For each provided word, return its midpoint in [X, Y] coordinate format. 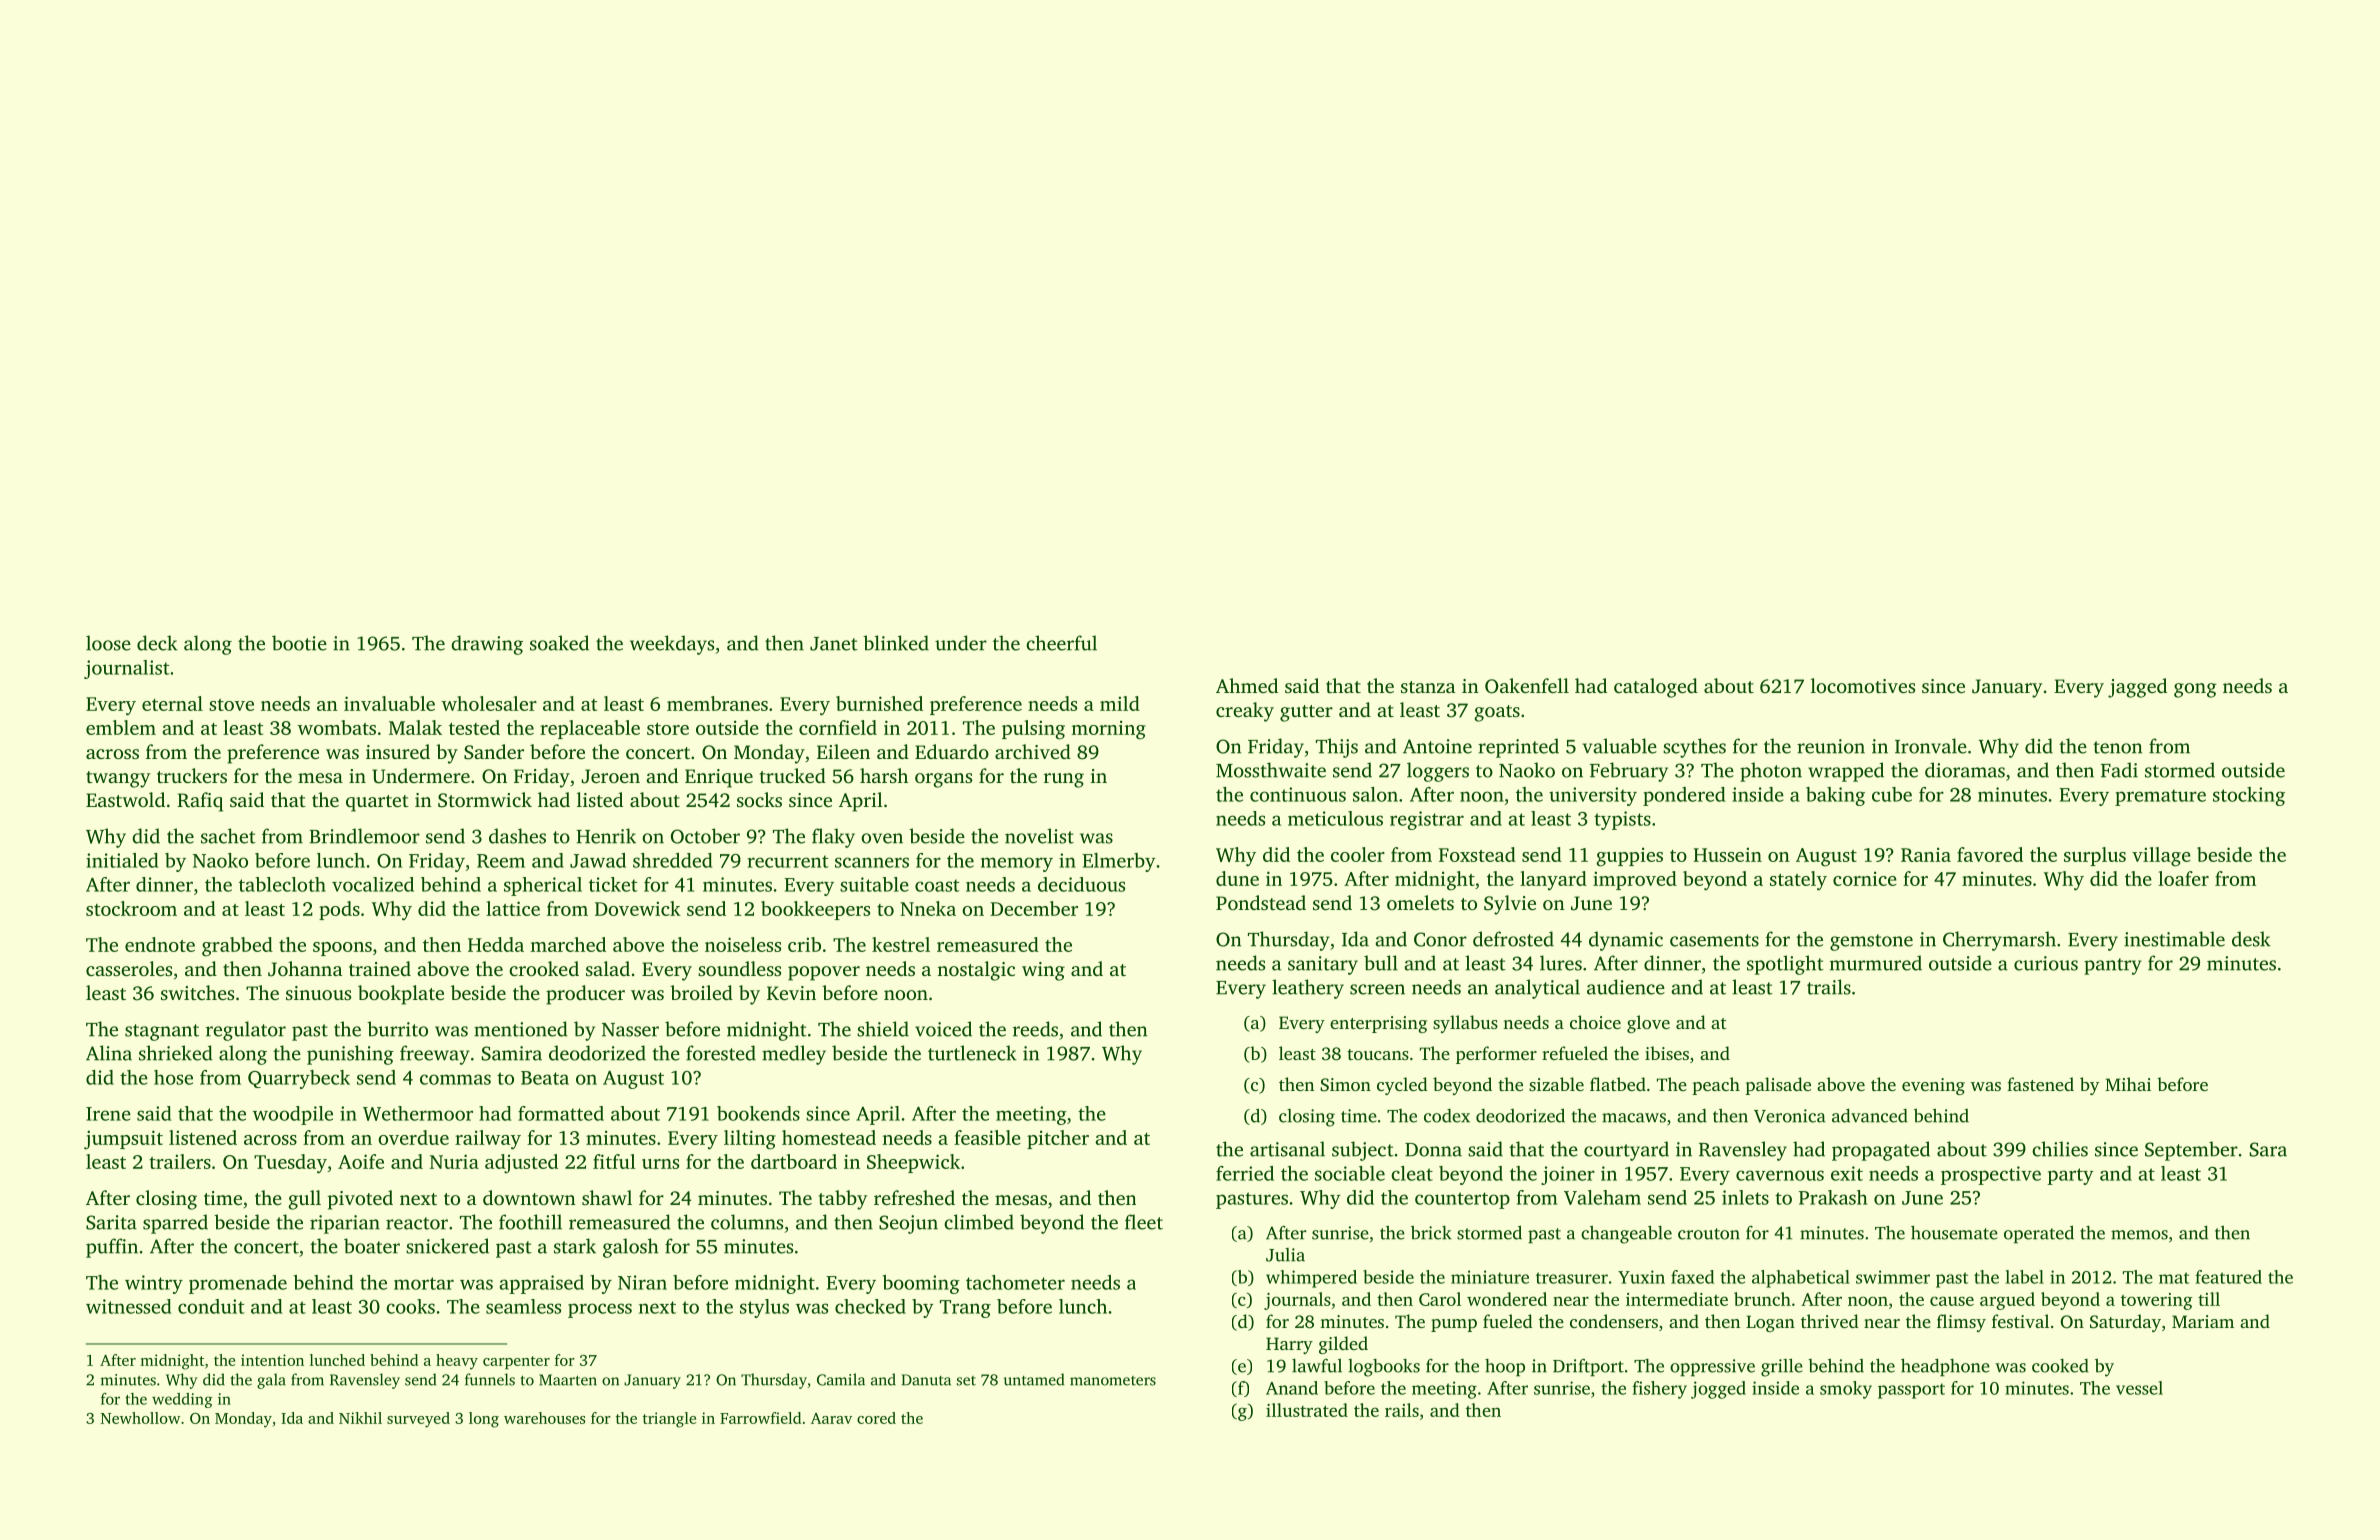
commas [455, 1079]
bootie [299, 643]
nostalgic [976, 971]
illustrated [1307, 1410]
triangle [670, 1420]
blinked [896, 643]
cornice [1865, 878]
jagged [2137, 688]
